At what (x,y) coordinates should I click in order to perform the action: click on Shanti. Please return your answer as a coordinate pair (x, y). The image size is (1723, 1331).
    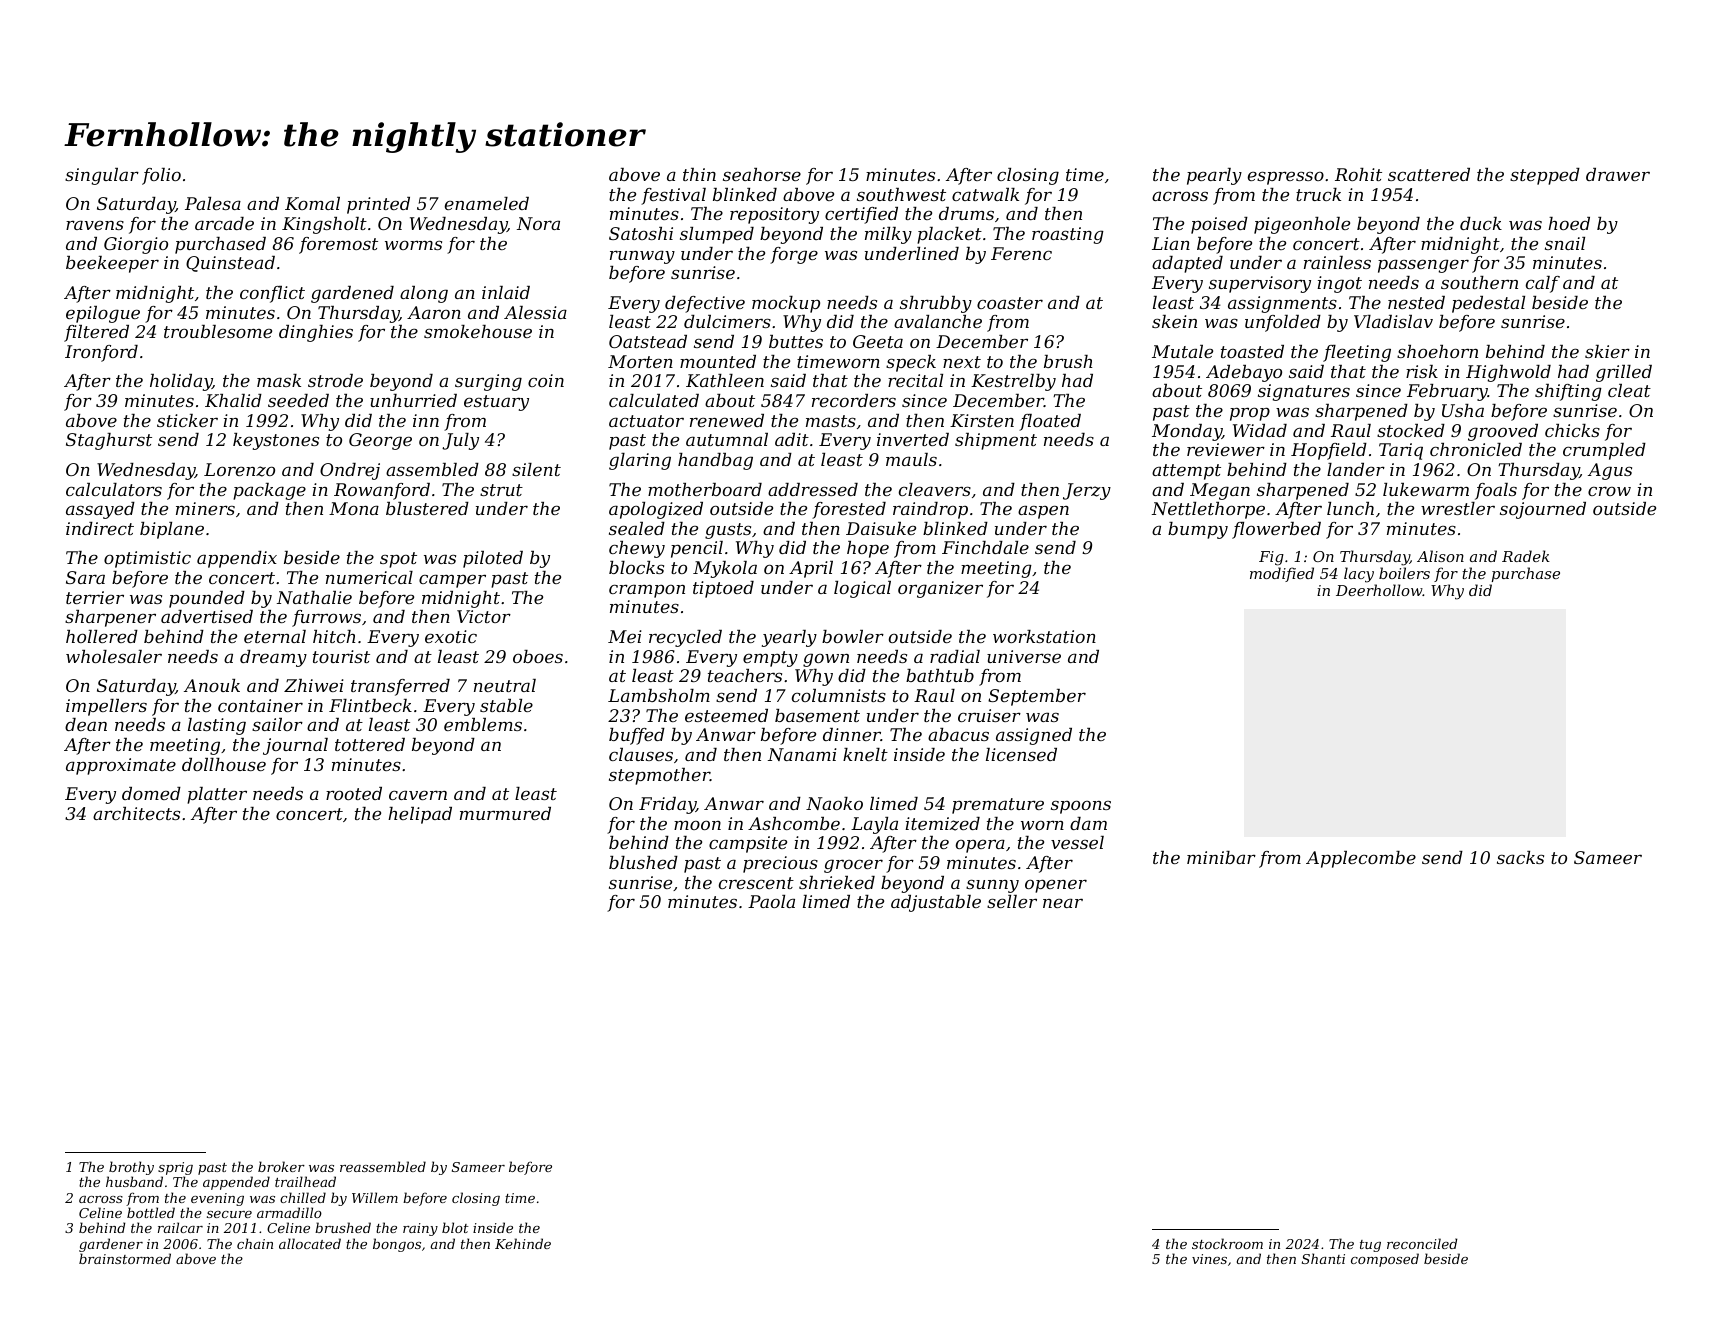
    Looking at the image, I should click on (1323, 1258).
